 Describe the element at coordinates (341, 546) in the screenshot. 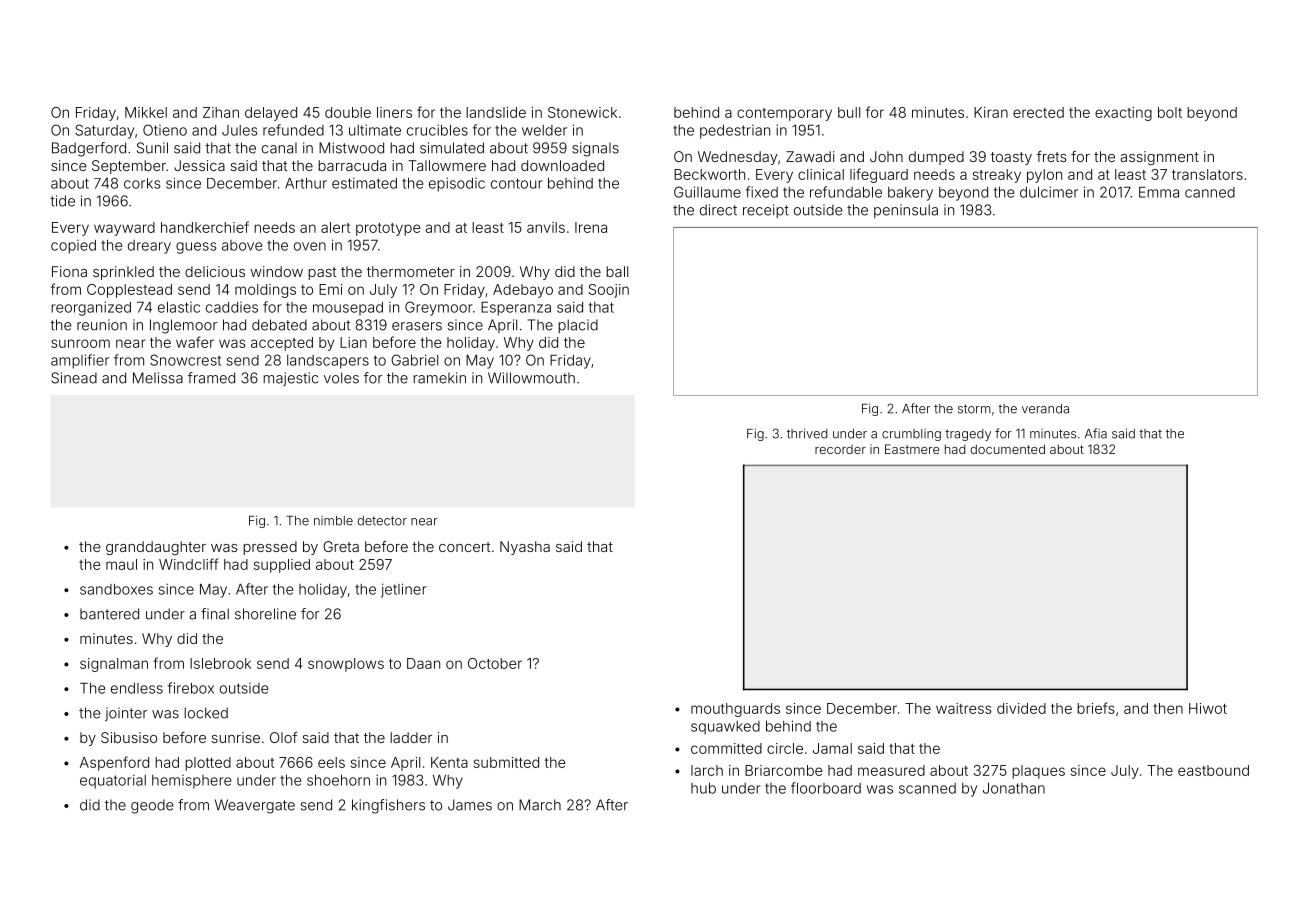

I see `Greta` at that location.
